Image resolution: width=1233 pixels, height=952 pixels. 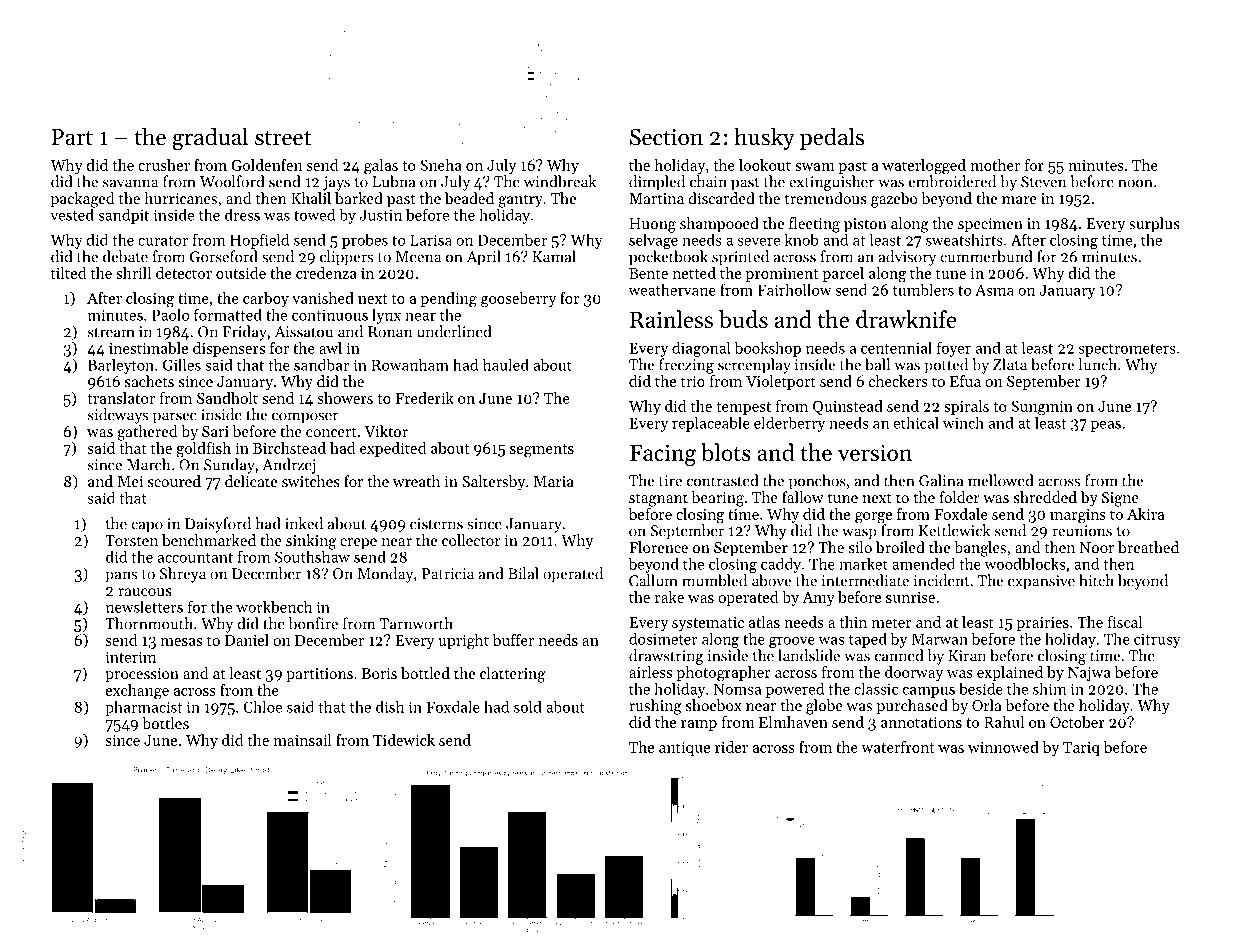 What do you see at coordinates (743, 319) in the document?
I see `buds` at bounding box center [743, 319].
